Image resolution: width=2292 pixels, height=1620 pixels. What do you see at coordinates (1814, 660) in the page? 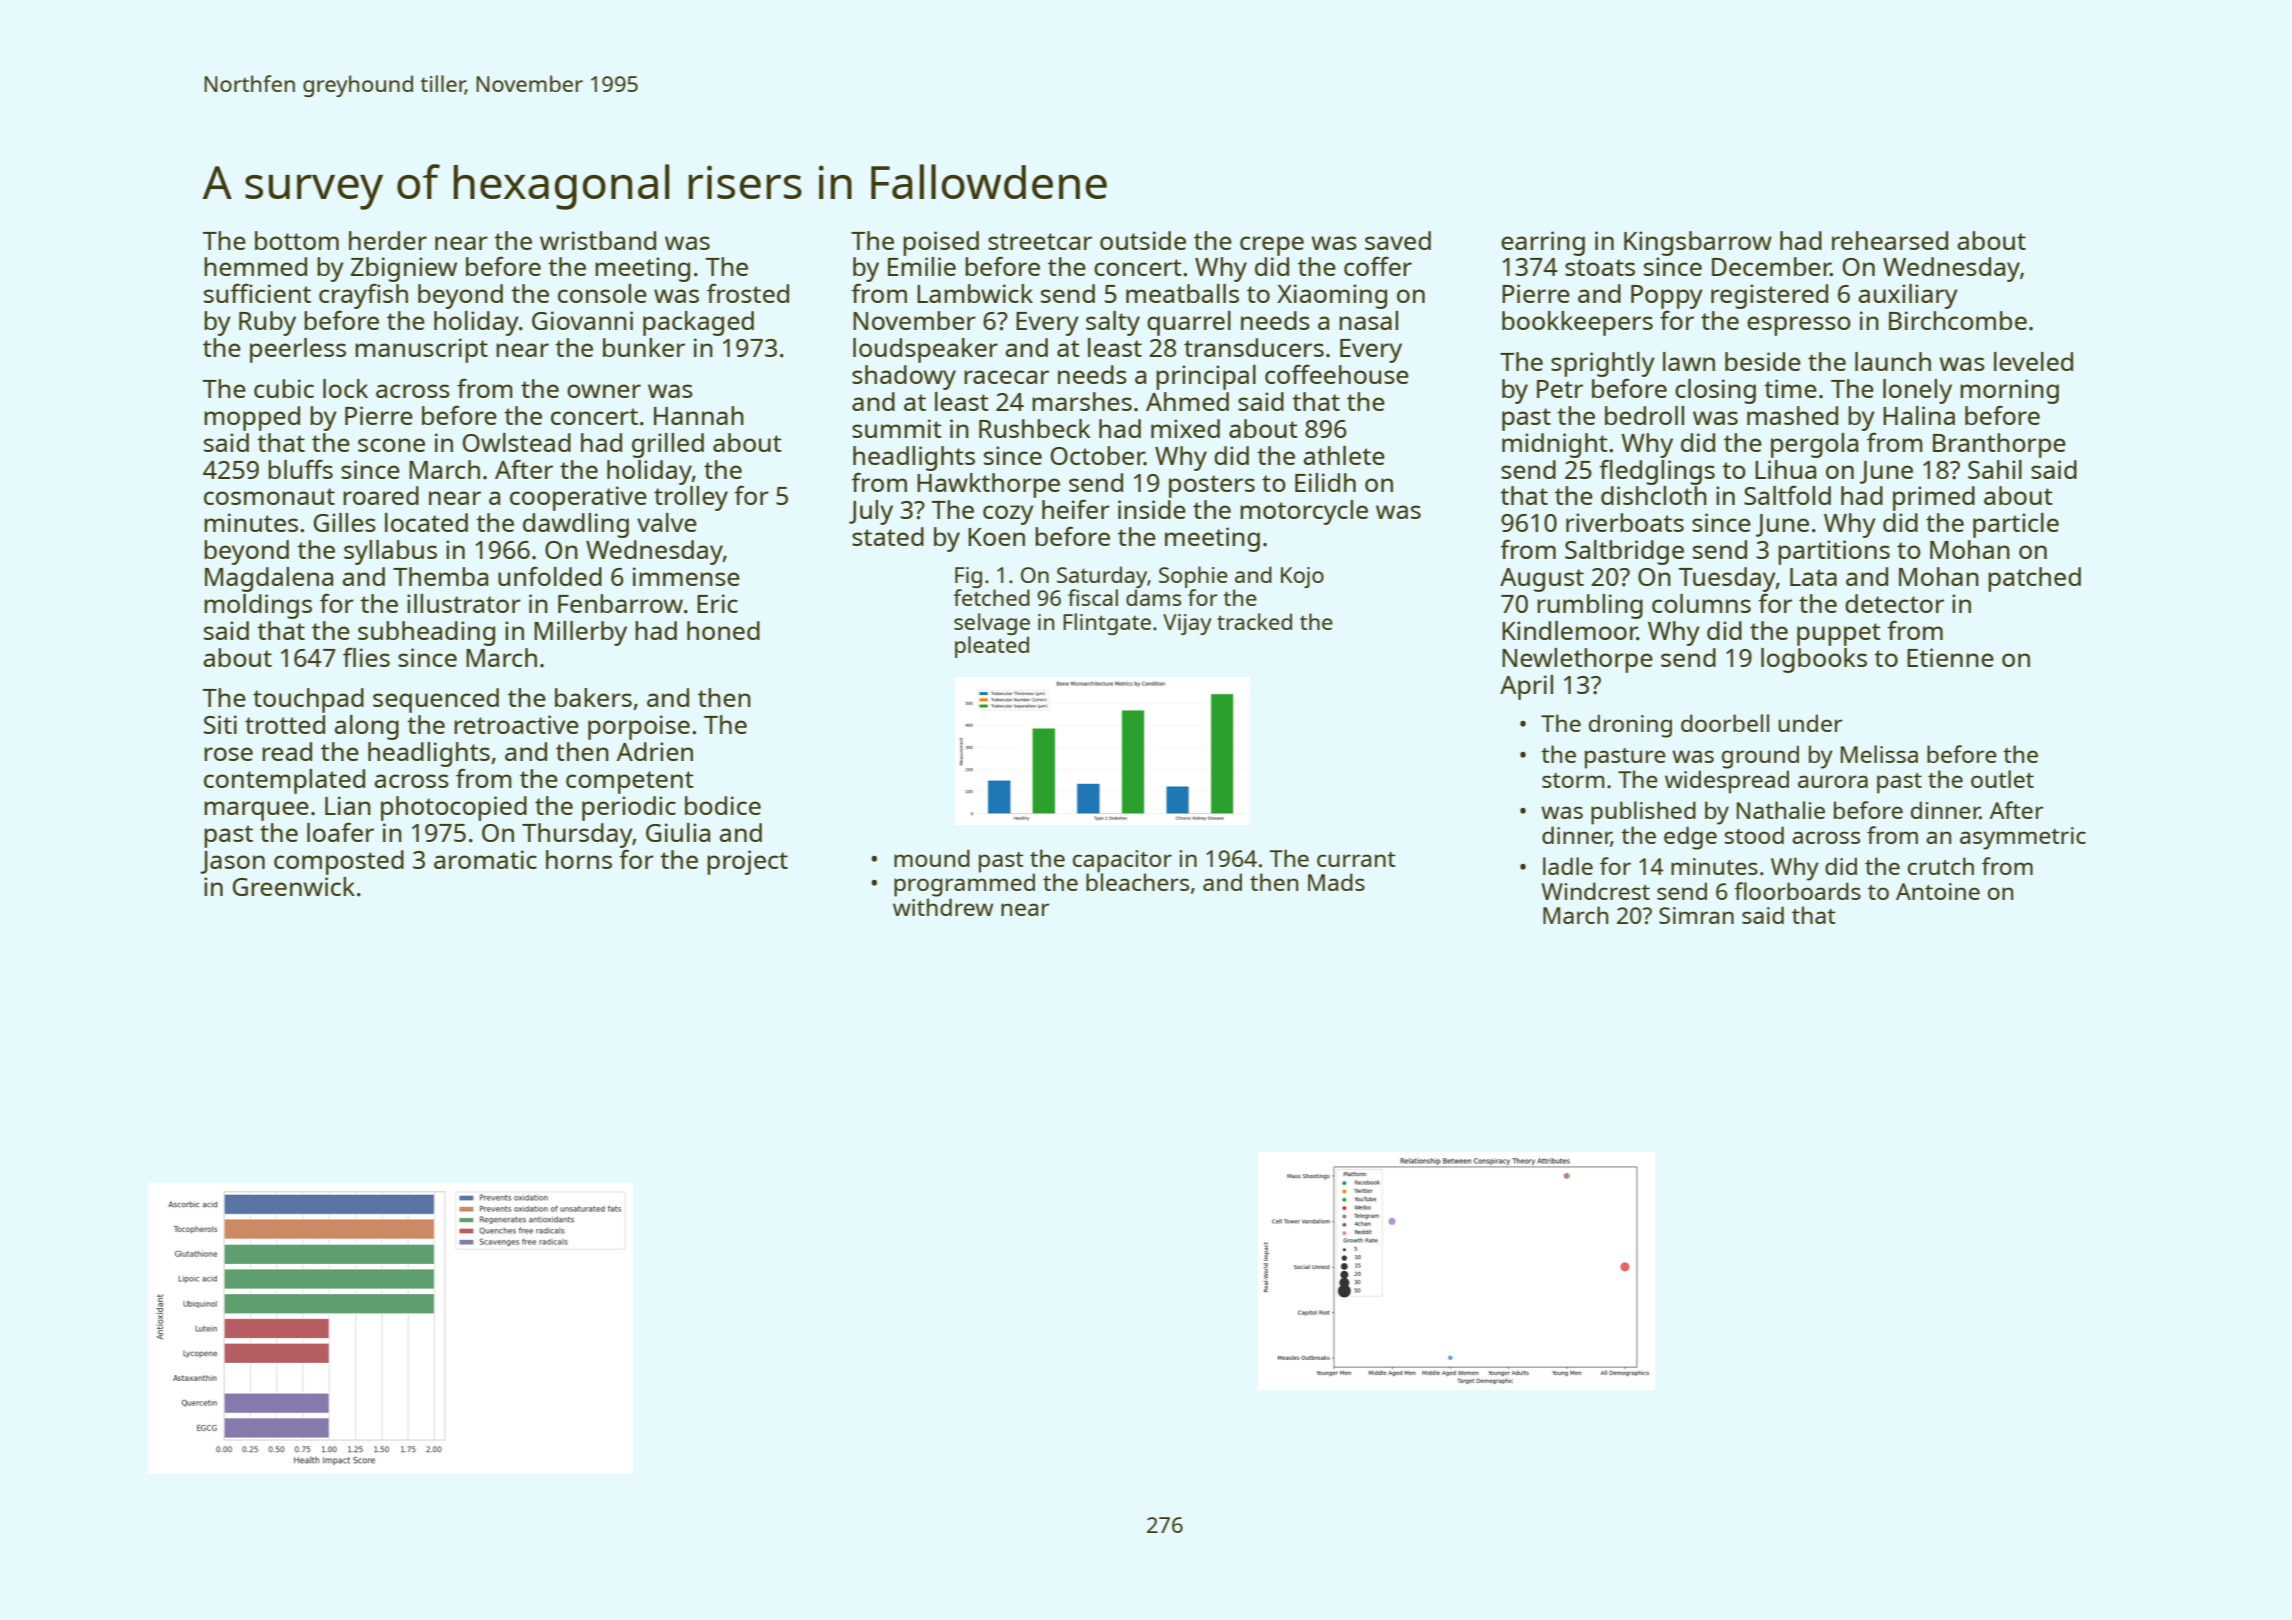
I see `logbooks` at bounding box center [1814, 660].
